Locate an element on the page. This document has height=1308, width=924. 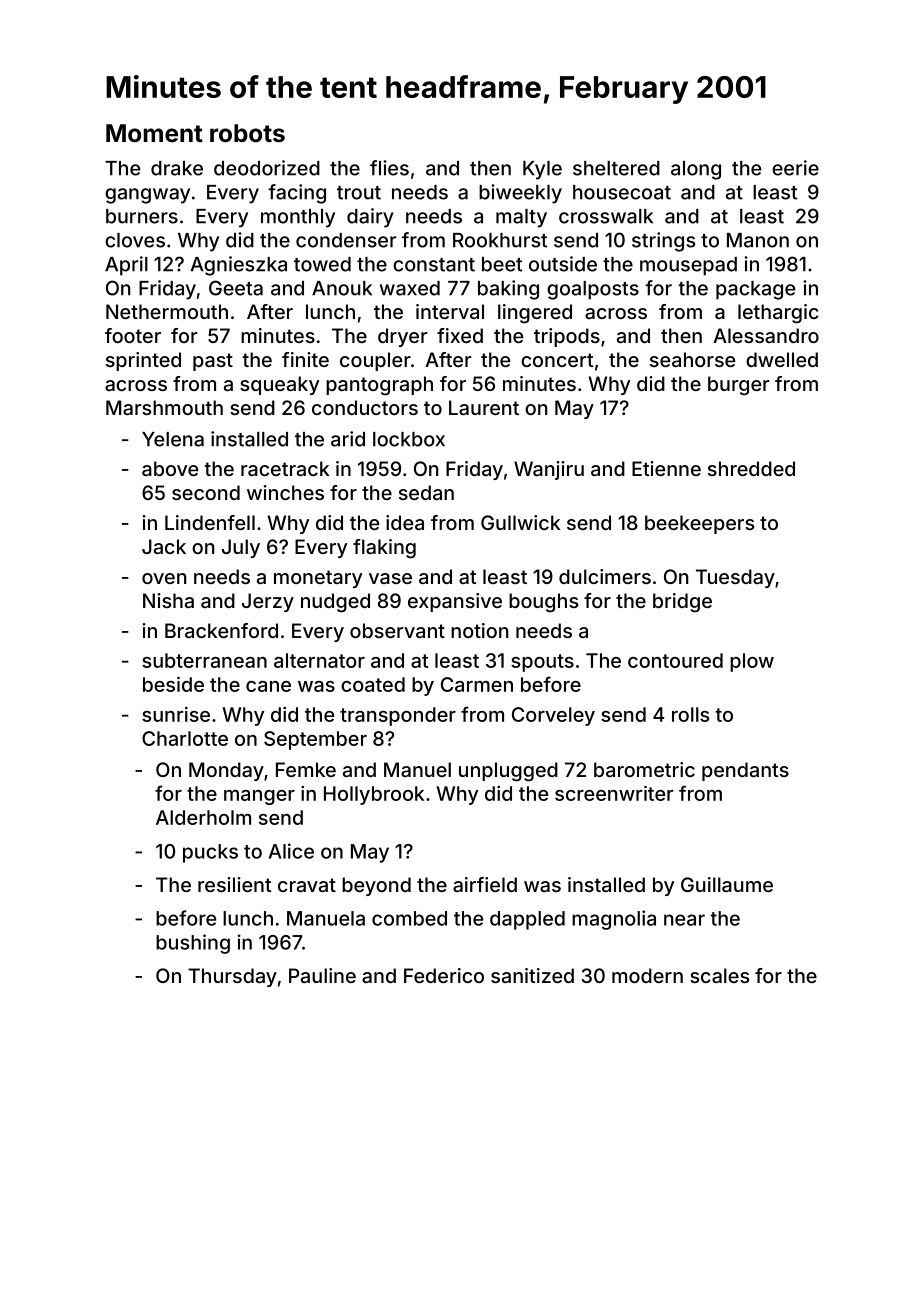
scales is located at coordinates (719, 975).
